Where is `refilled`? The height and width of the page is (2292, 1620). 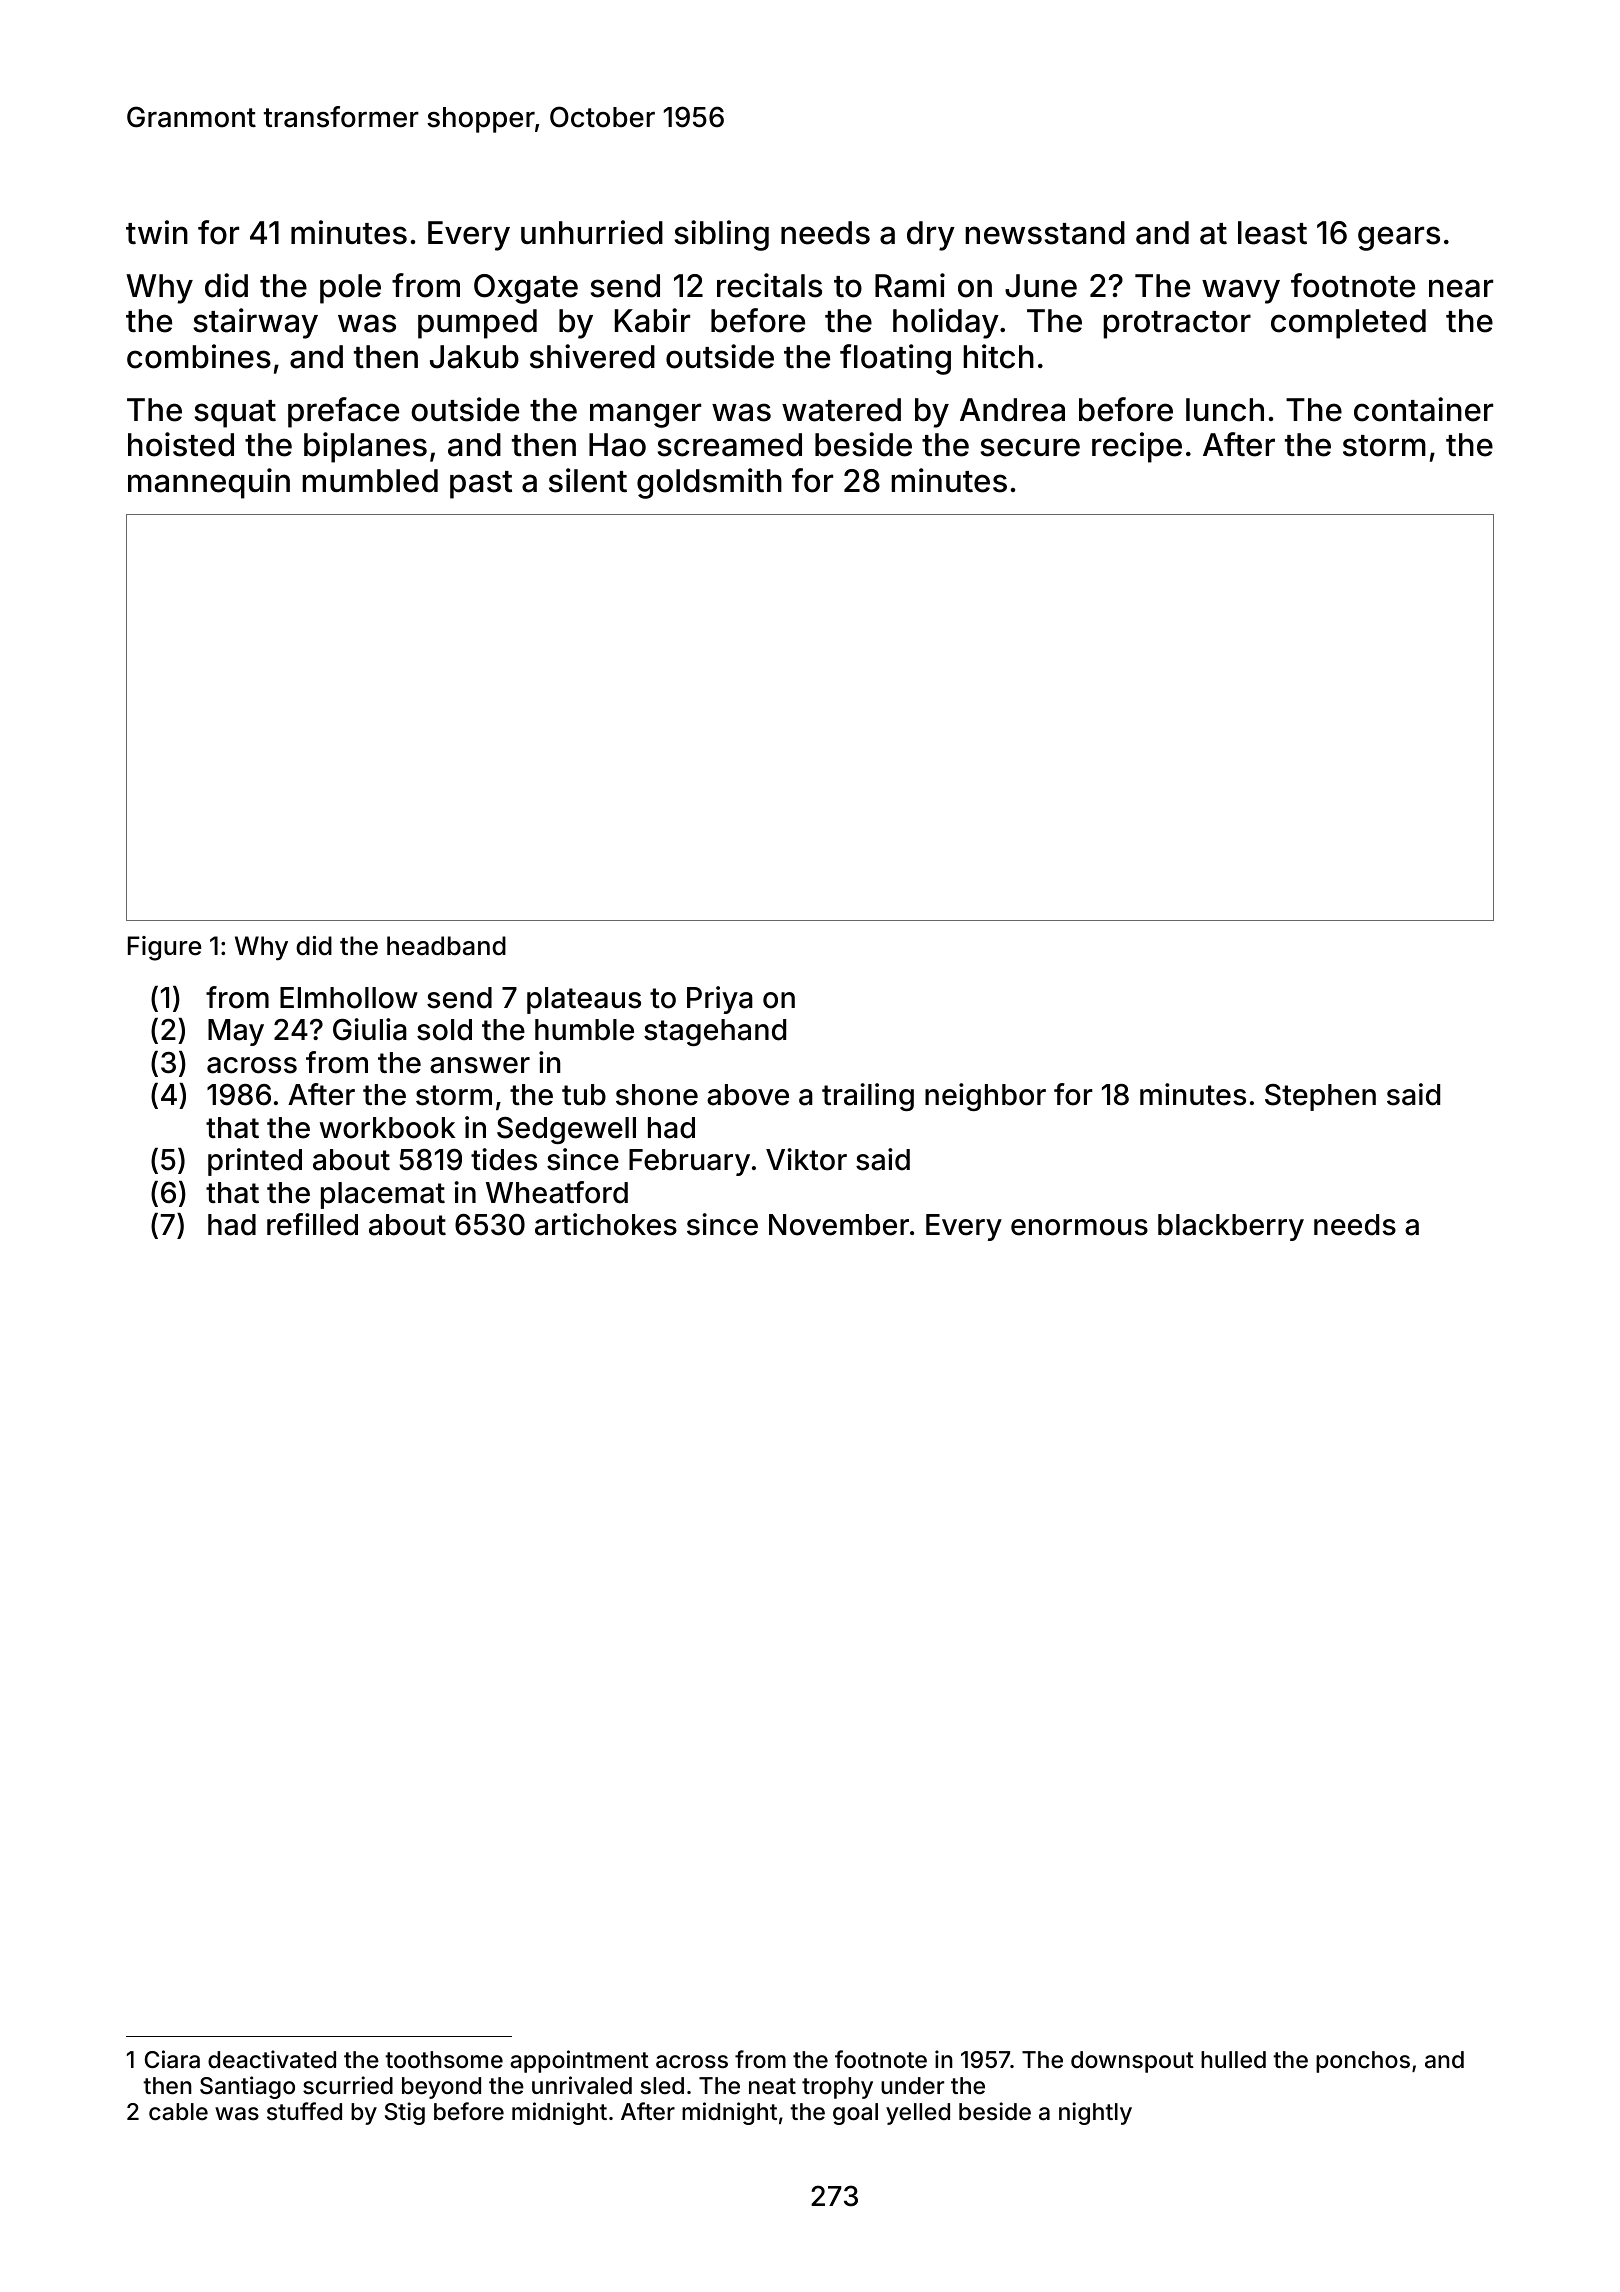 refilled is located at coordinates (312, 1224).
